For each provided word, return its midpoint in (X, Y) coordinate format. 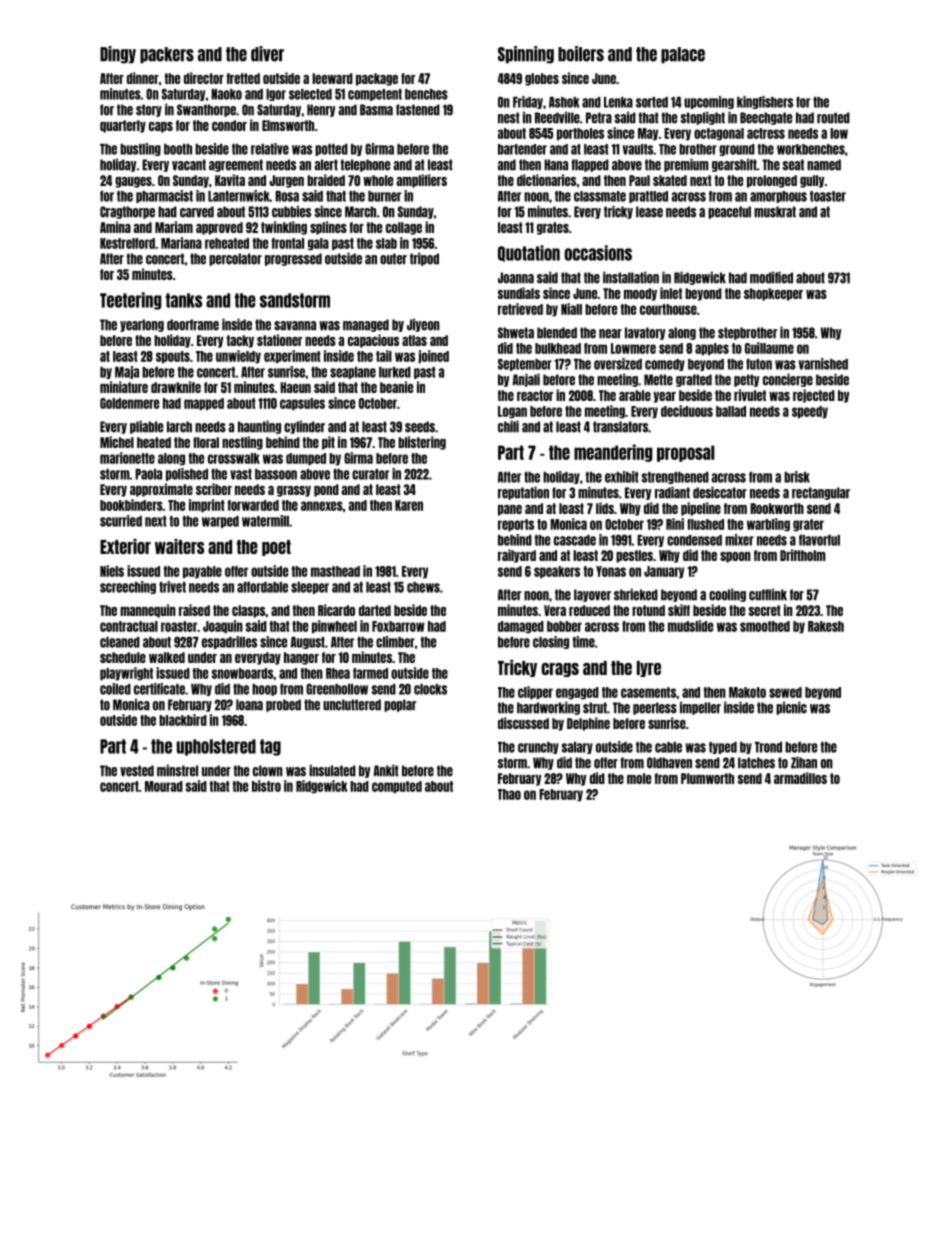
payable (202, 572)
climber (395, 642)
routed (833, 118)
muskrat (775, 212)
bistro (266, 786)
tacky (240, 341)
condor (229, 125)
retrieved (520, 309)
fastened (418, 110)
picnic (791, 708)
